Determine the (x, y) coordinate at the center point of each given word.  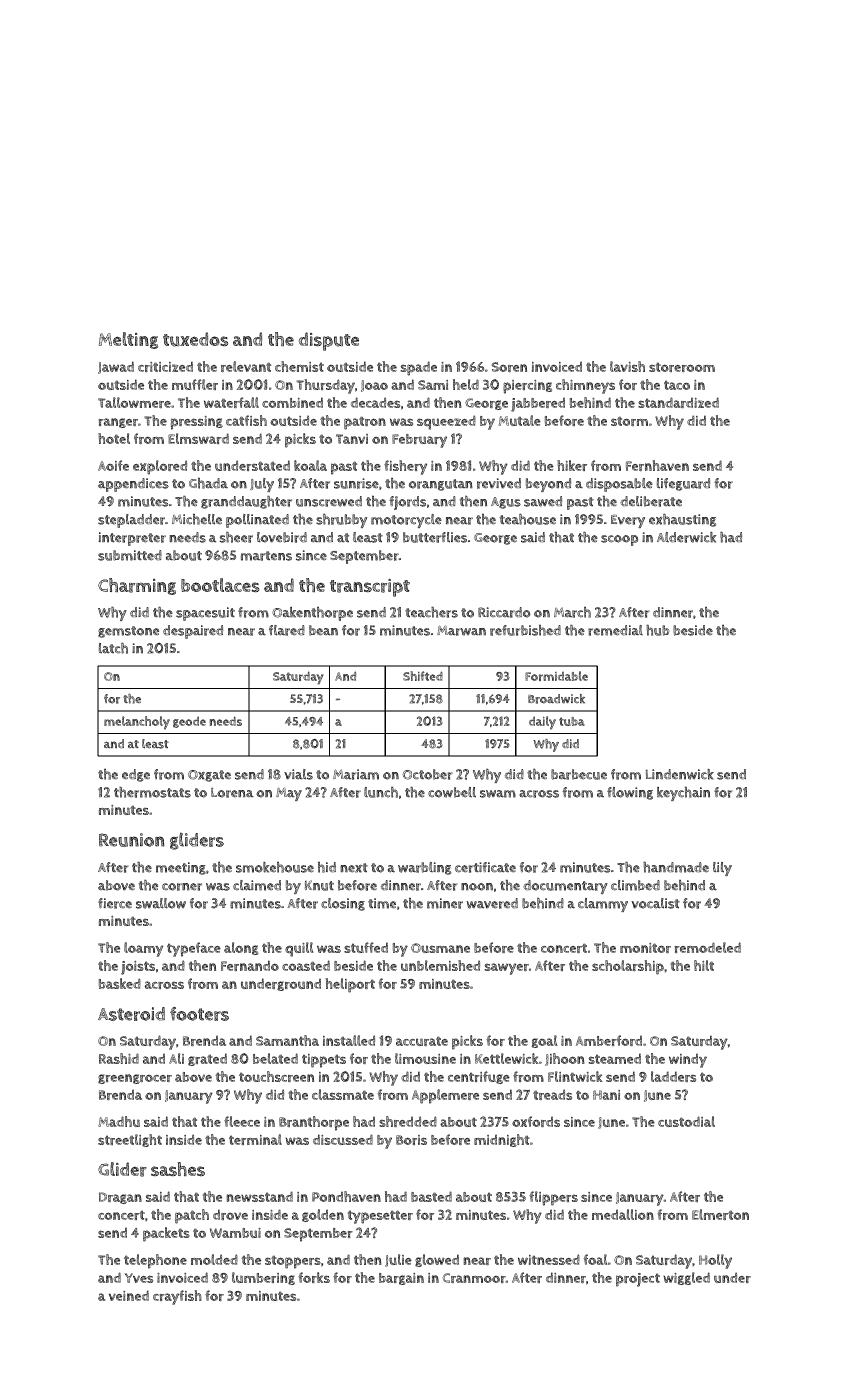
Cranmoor (474, 1278)
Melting (128, 340)
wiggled (686, 1278)
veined (129, 1295)
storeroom (682, 367)
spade (419, 368)
